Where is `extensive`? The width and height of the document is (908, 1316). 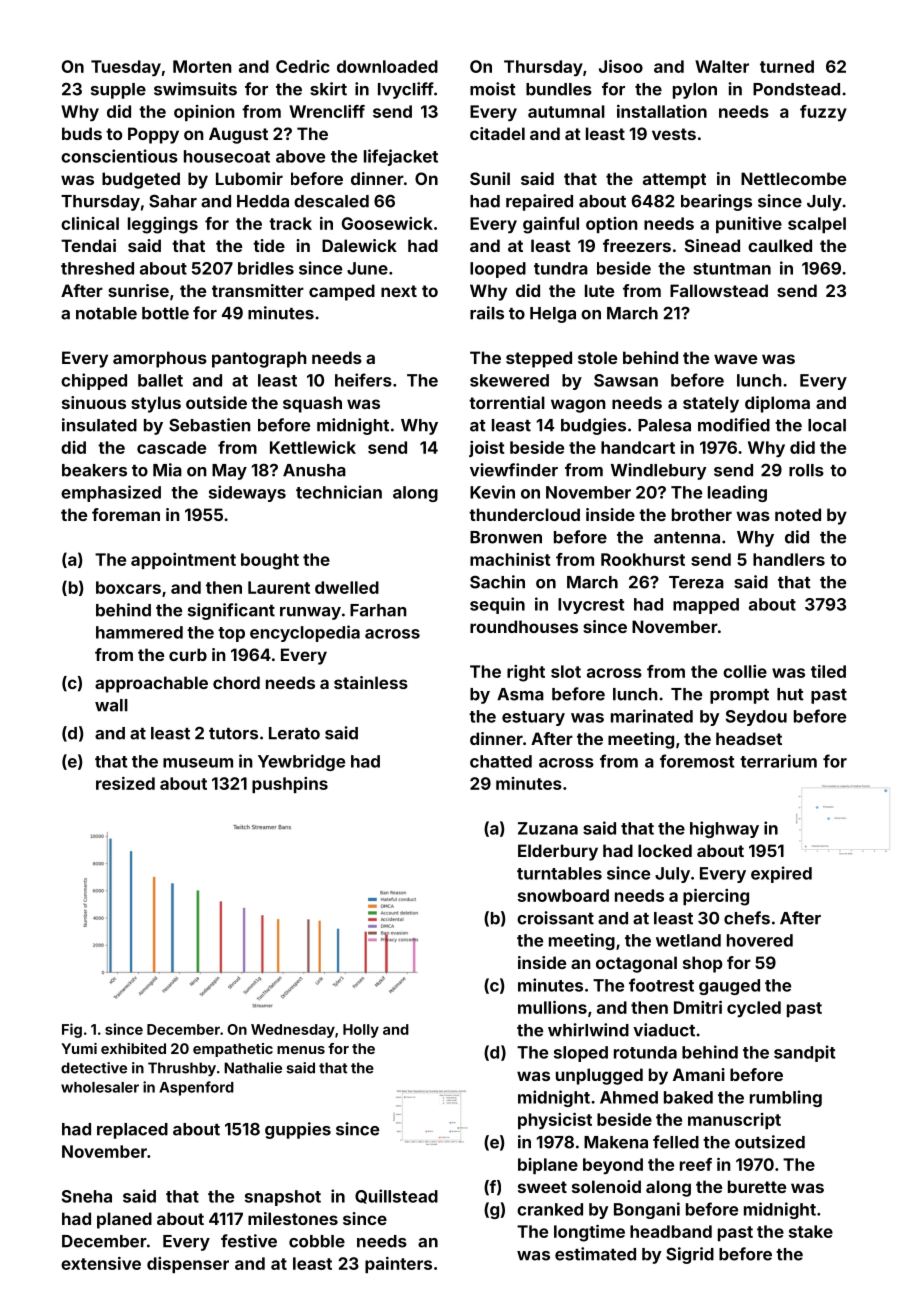 extensive is located at coordinates (101, 1263).
